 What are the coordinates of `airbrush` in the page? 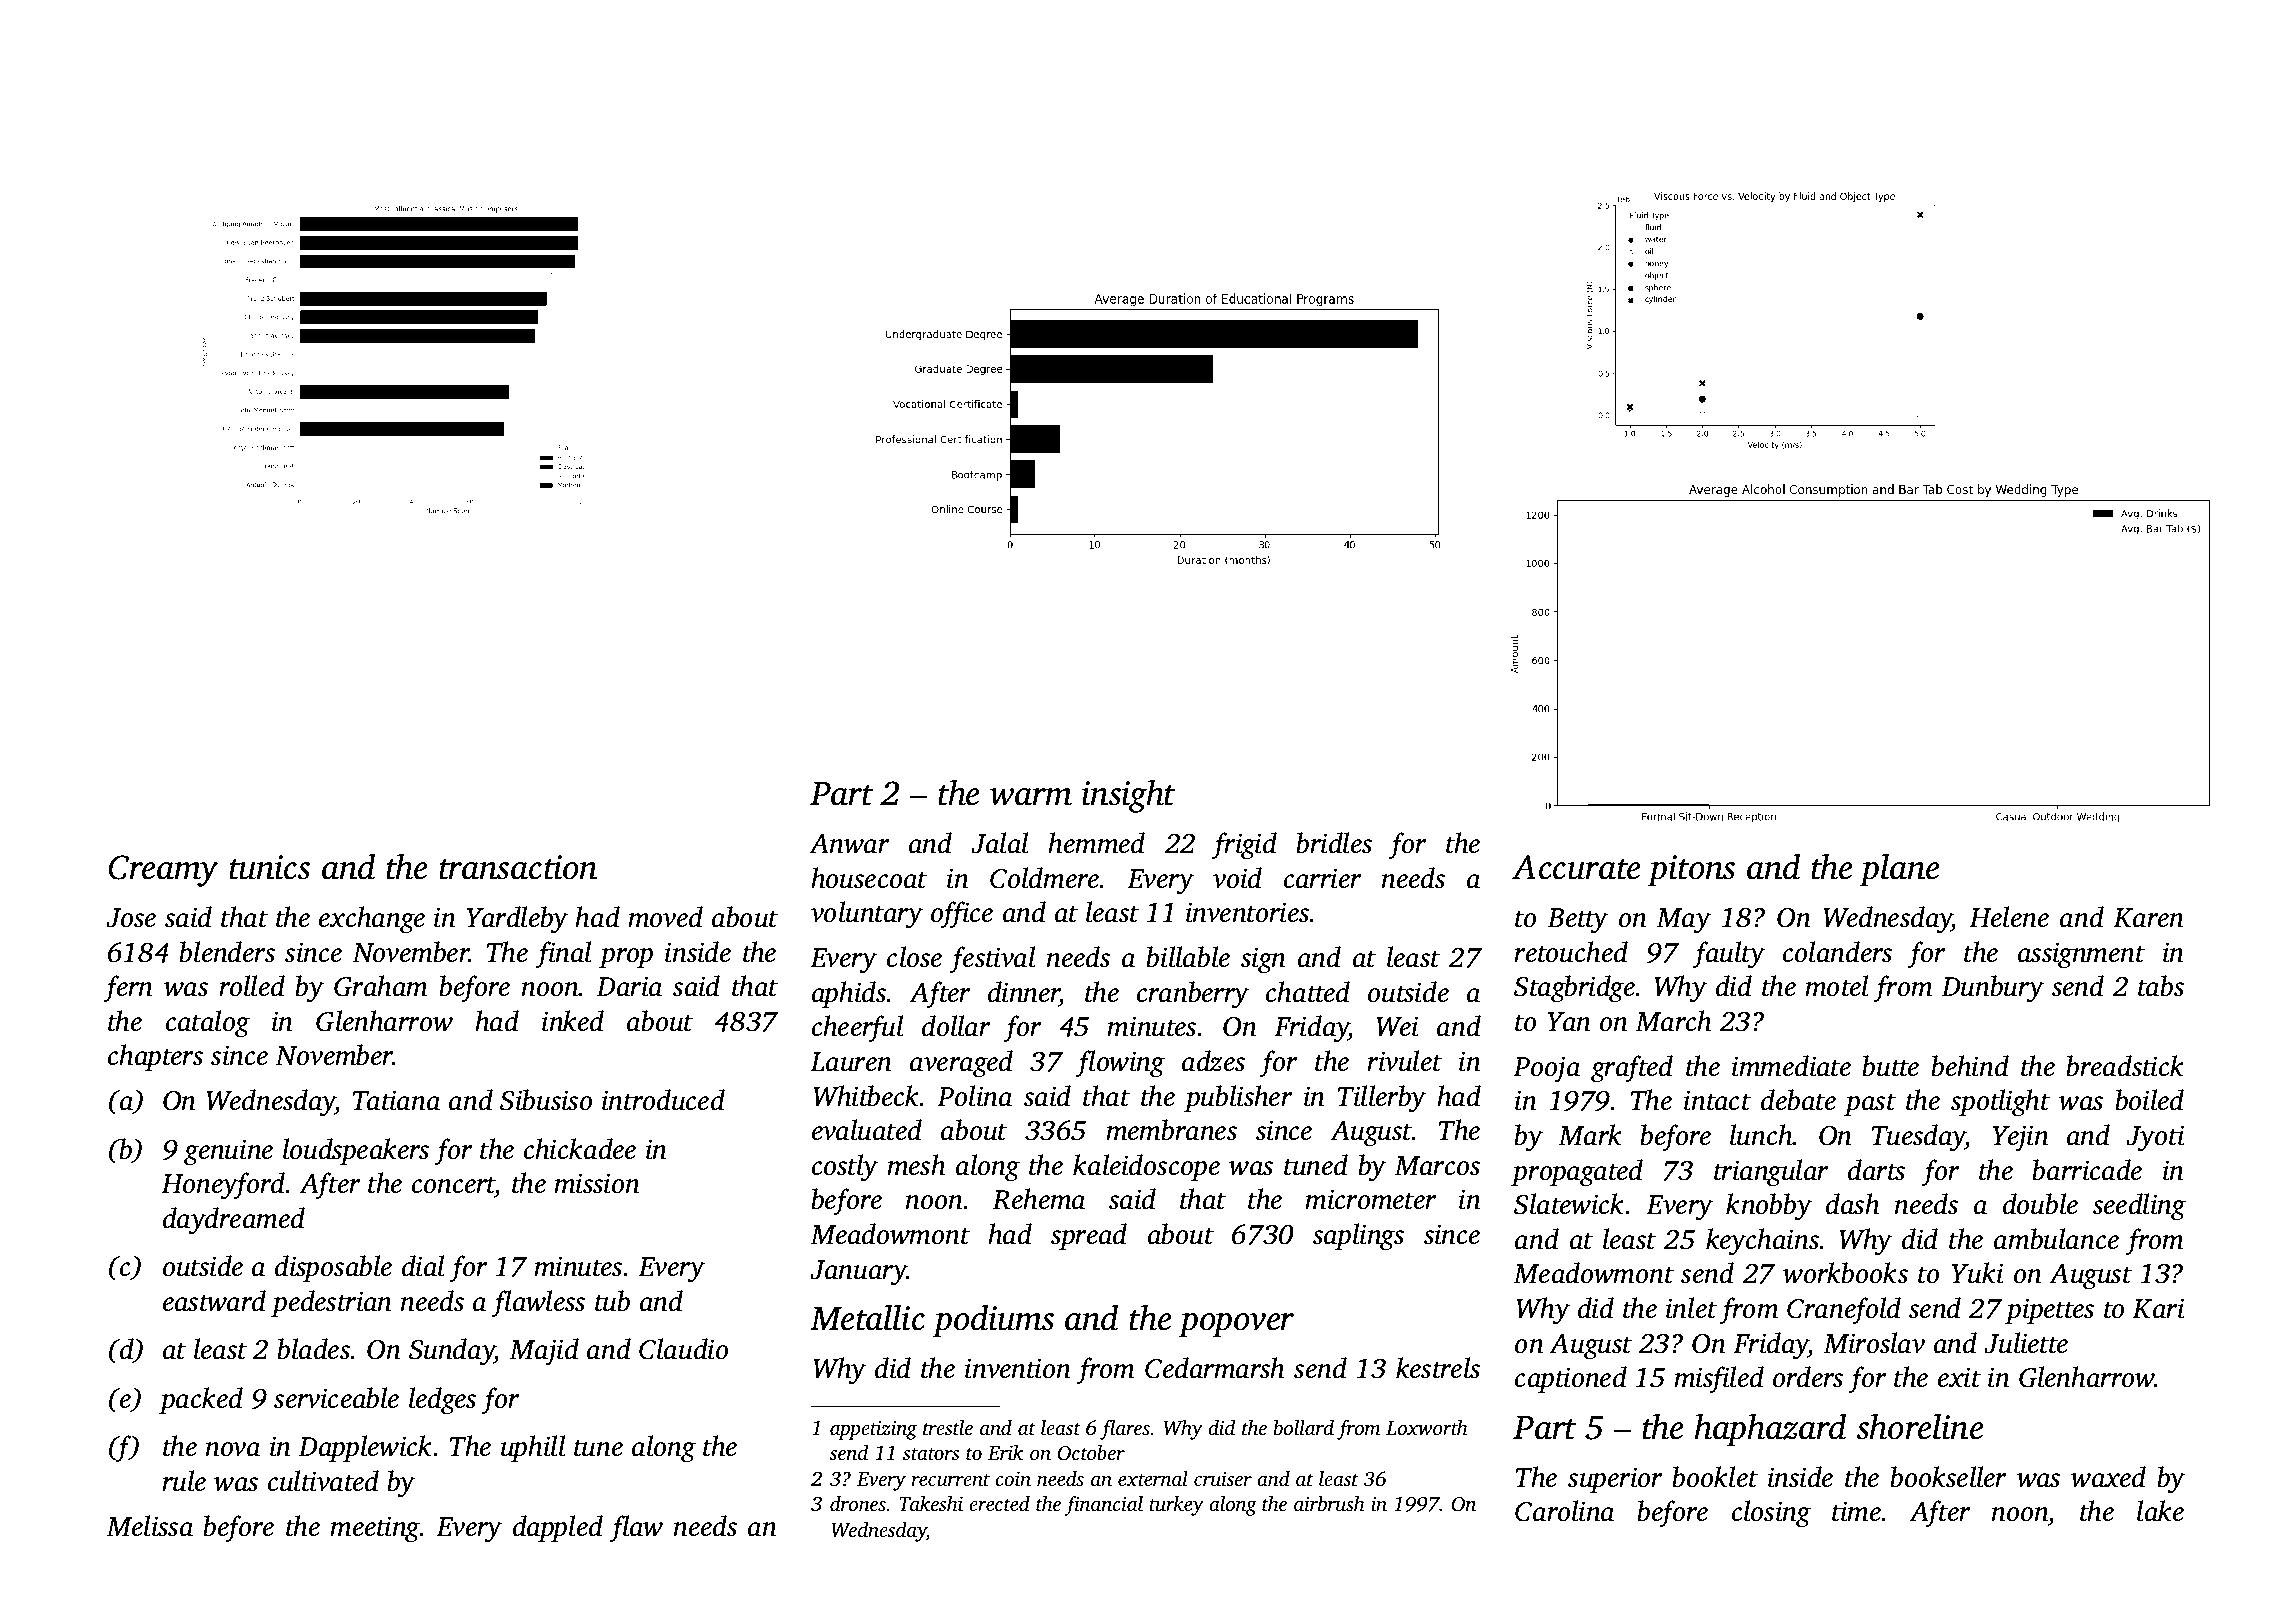 It's located at (1329, 1503).
